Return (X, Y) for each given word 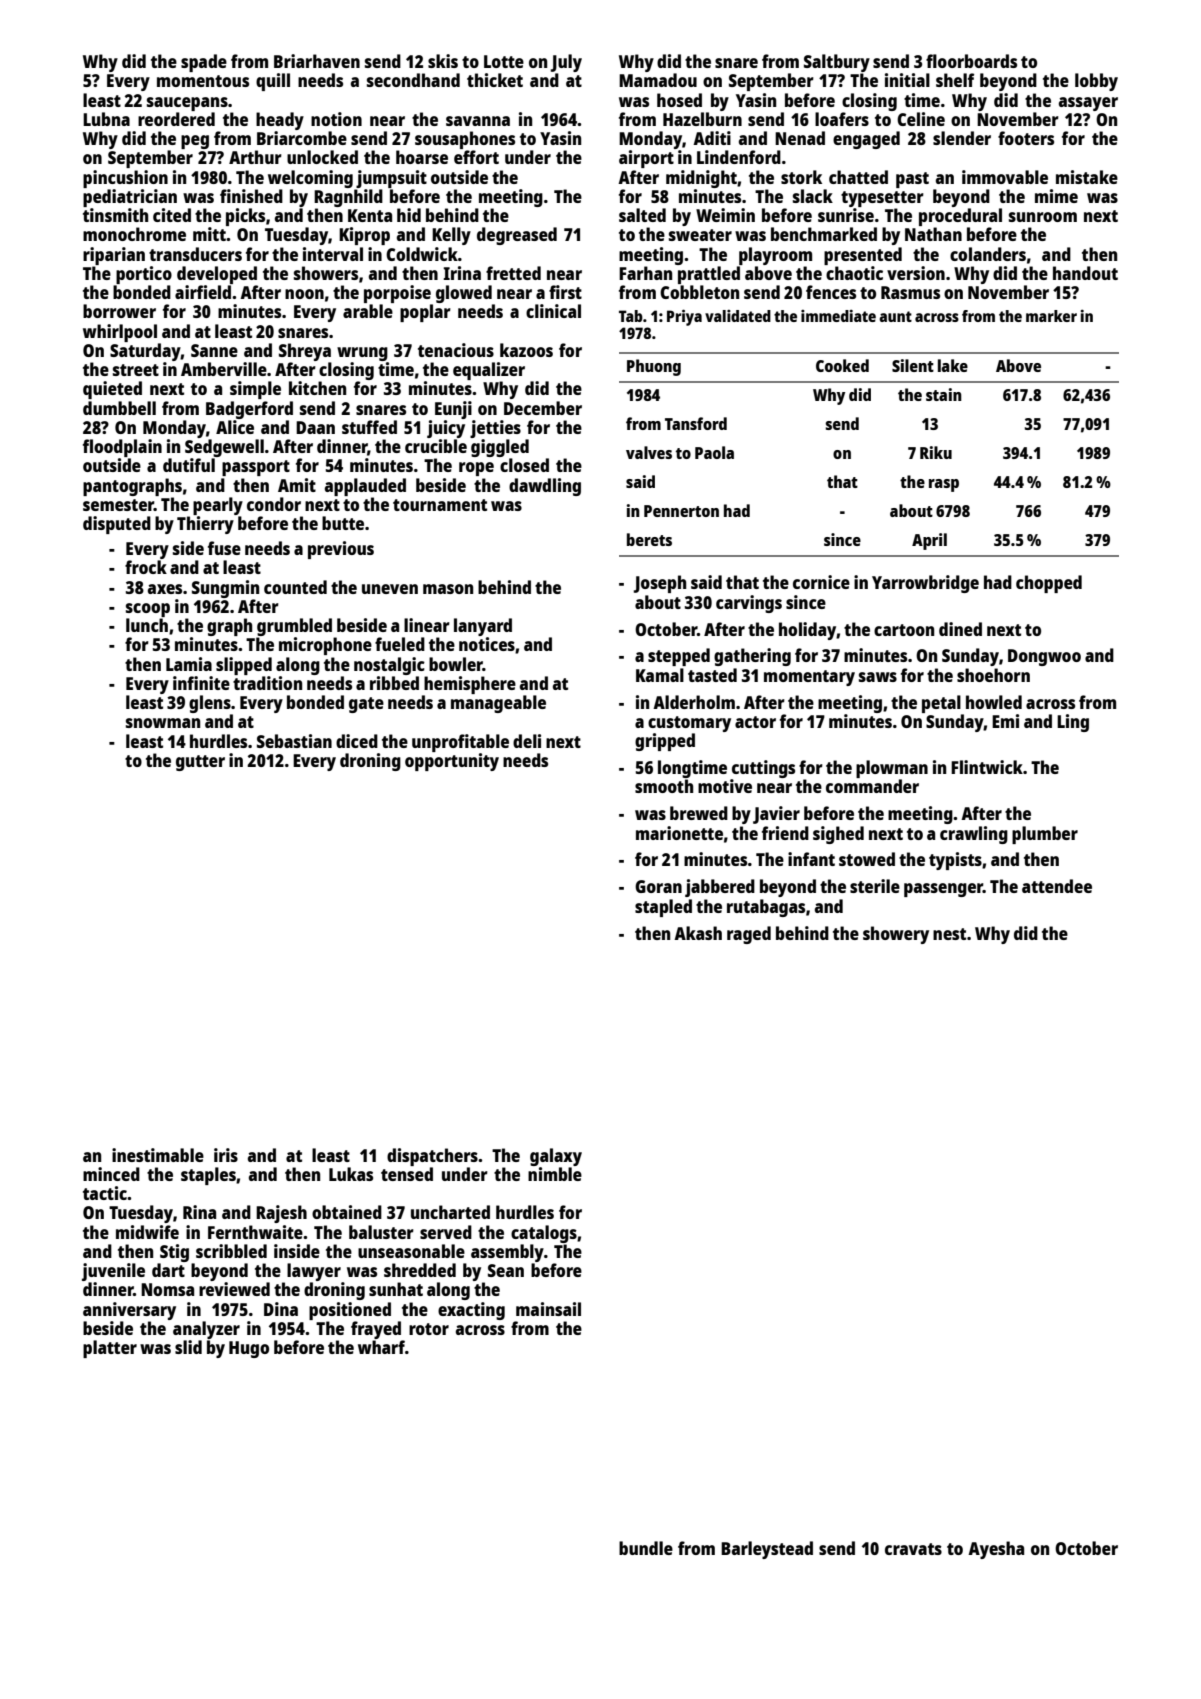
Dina (281, 1309)
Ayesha (996, 1550)
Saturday (145, 352)
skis (443, 61)
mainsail (548, 1309)
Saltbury (837, 63)
